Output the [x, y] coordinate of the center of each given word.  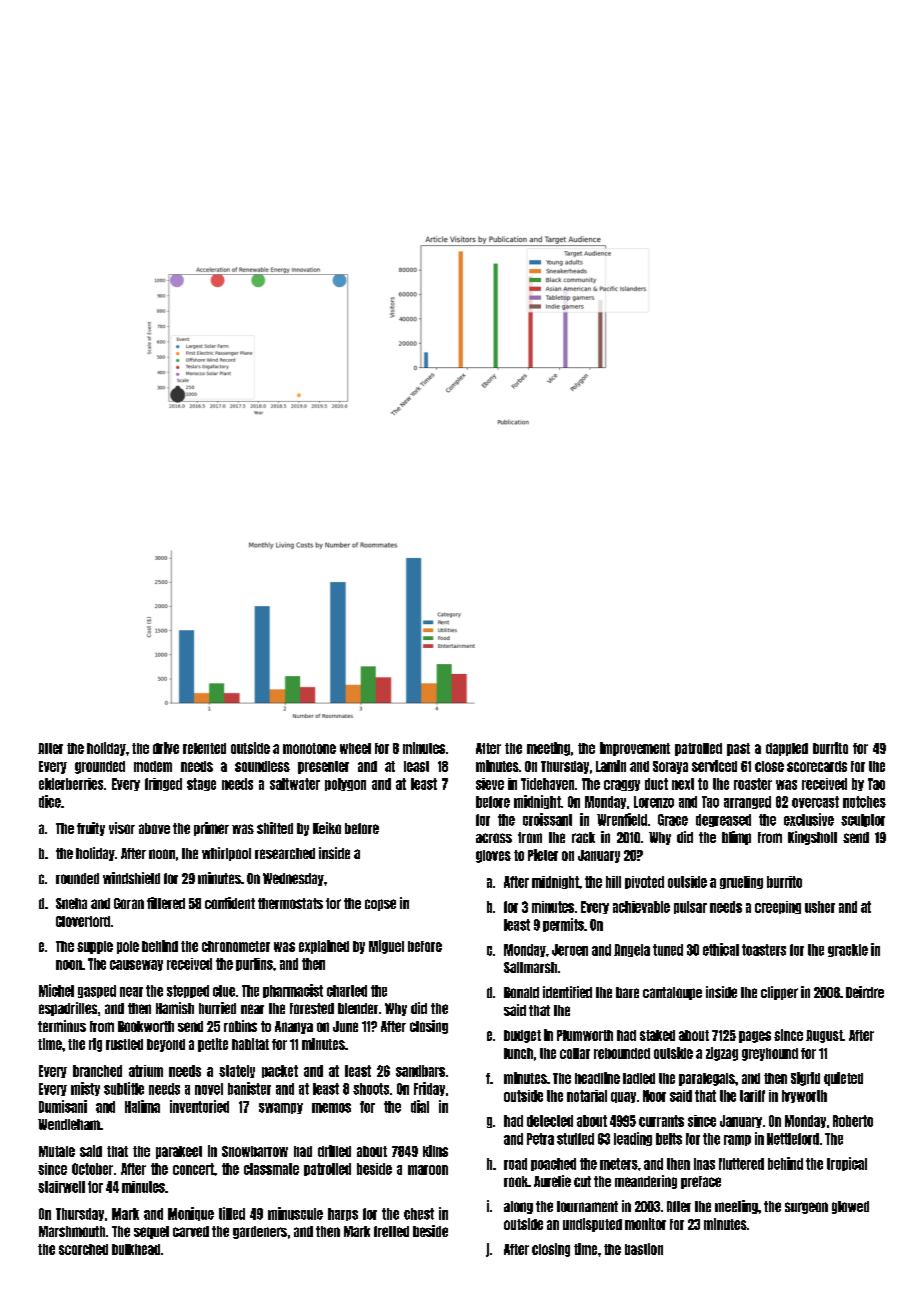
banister [249, 1088]
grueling [741, 882]
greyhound [770, 1054]
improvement [635, 749]
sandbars [420, 1071]
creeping [778, 907]
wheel [355, 748]
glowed [850, 1207]
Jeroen [570, 950]
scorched [83, 1249]
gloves [493, 856]
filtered [166, 903]
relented [204, 748]
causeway [136, 965]
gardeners [260, 1232]
